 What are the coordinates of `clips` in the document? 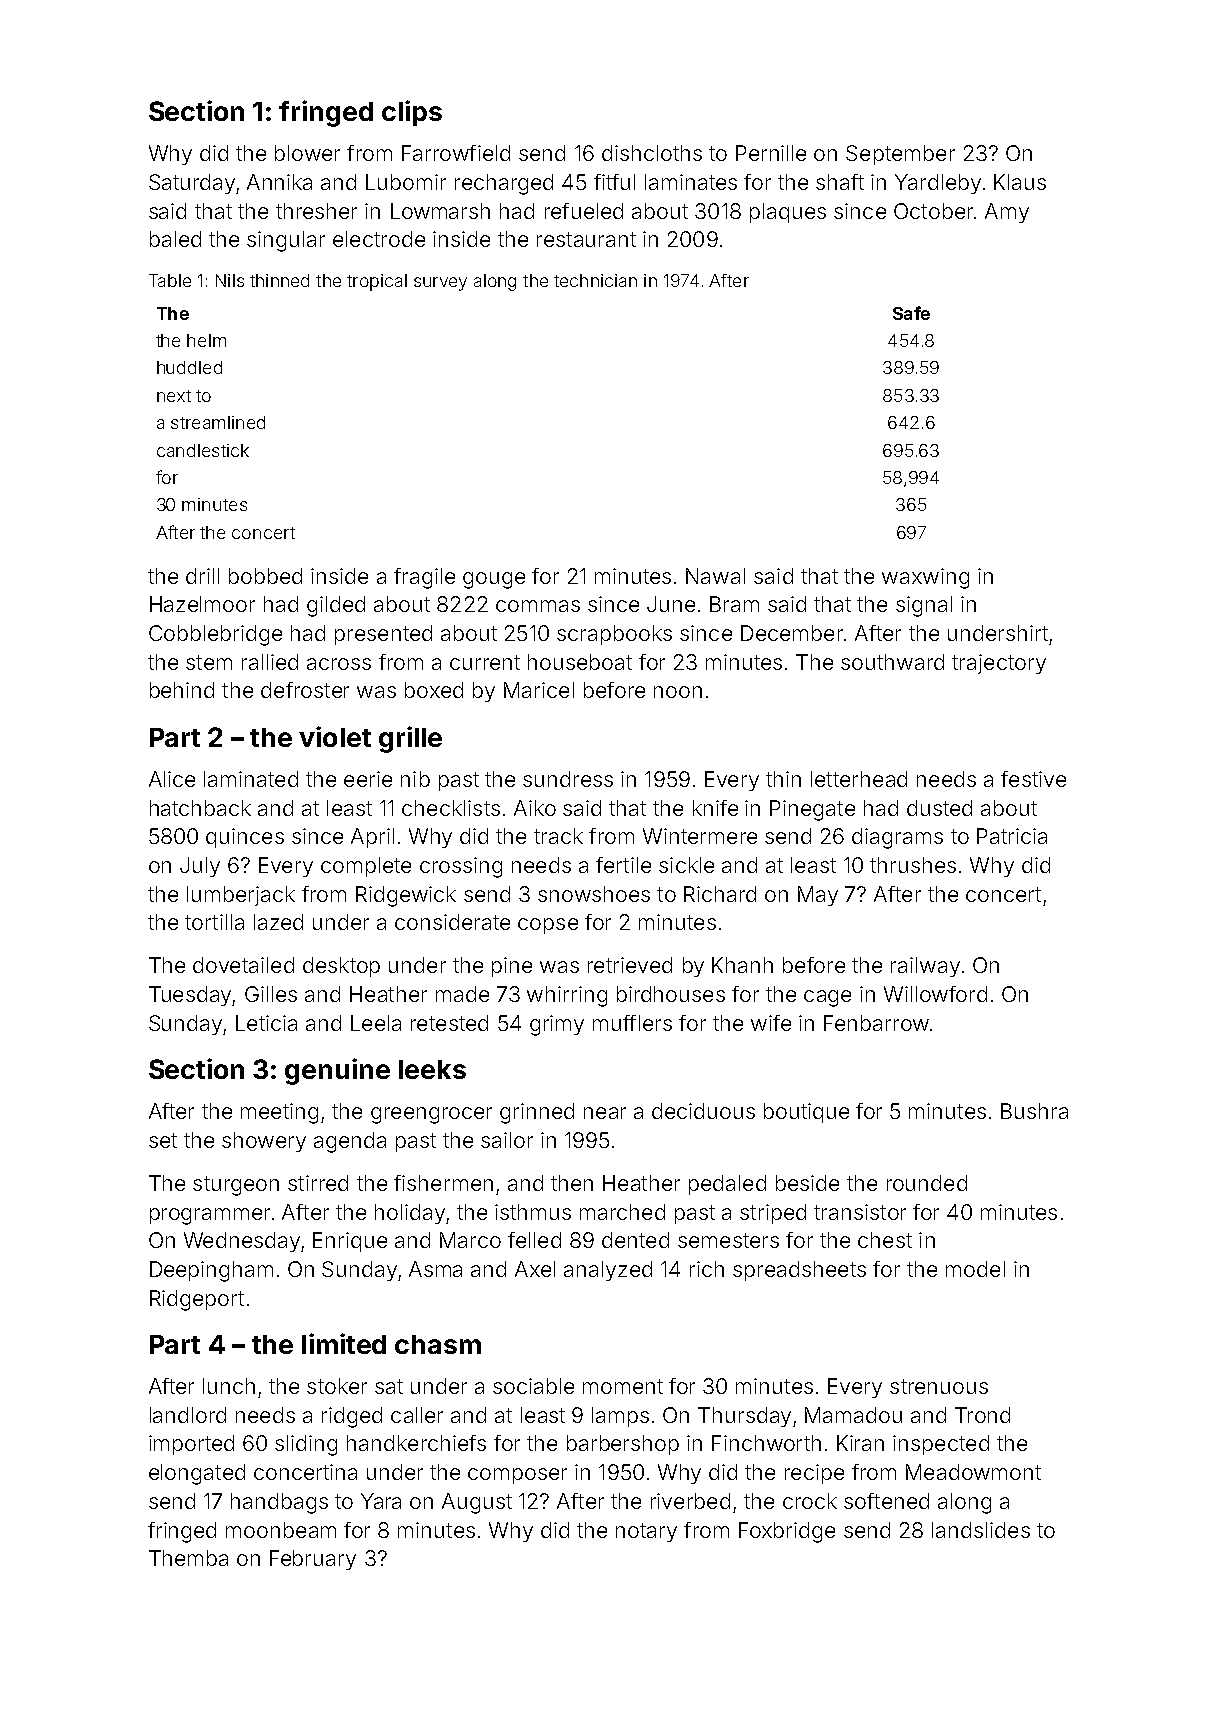 It's located at (412, 113).
